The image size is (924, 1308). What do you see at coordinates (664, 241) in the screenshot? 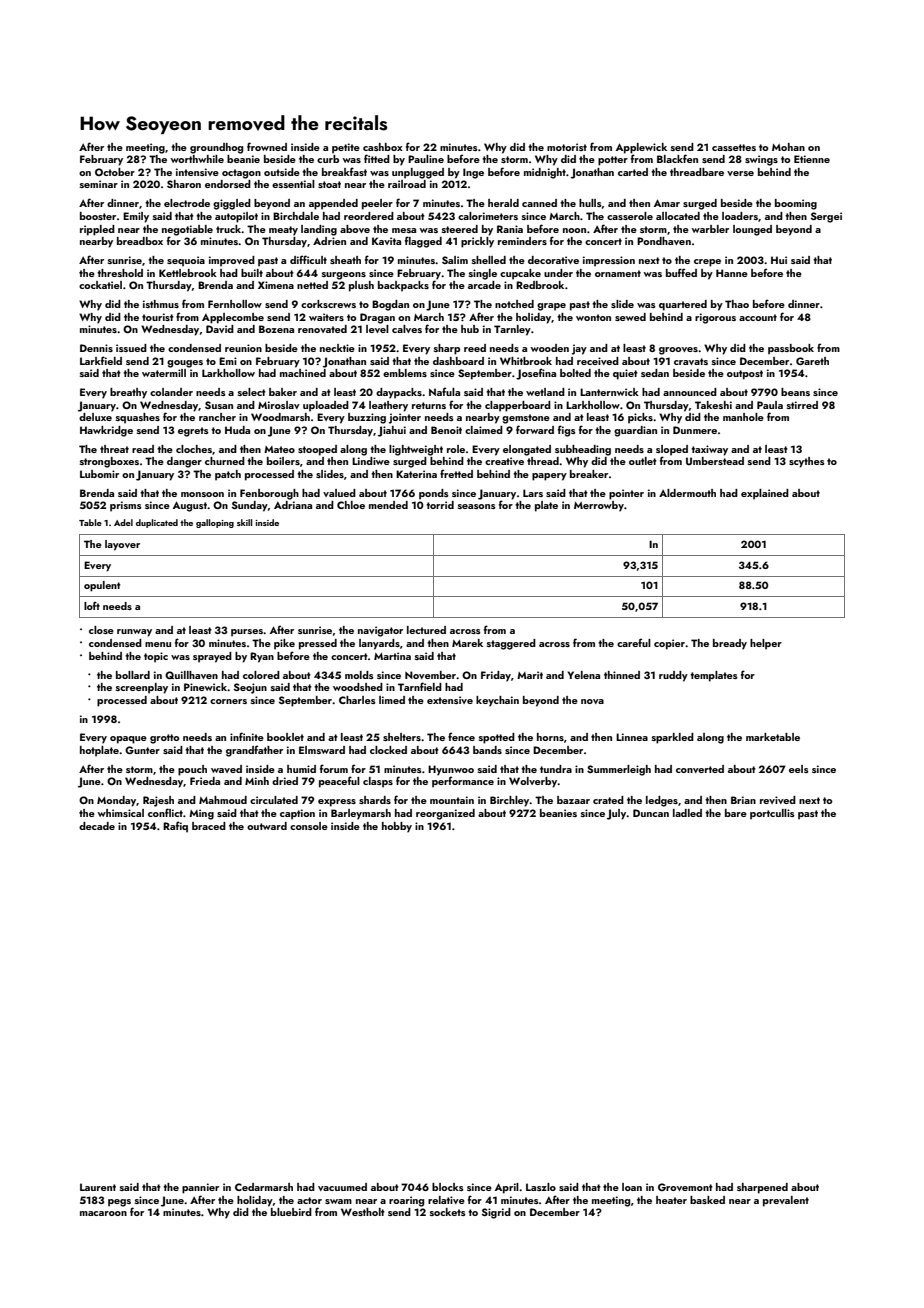
I see `Pondhaven` at bounding box center [664, 241].
